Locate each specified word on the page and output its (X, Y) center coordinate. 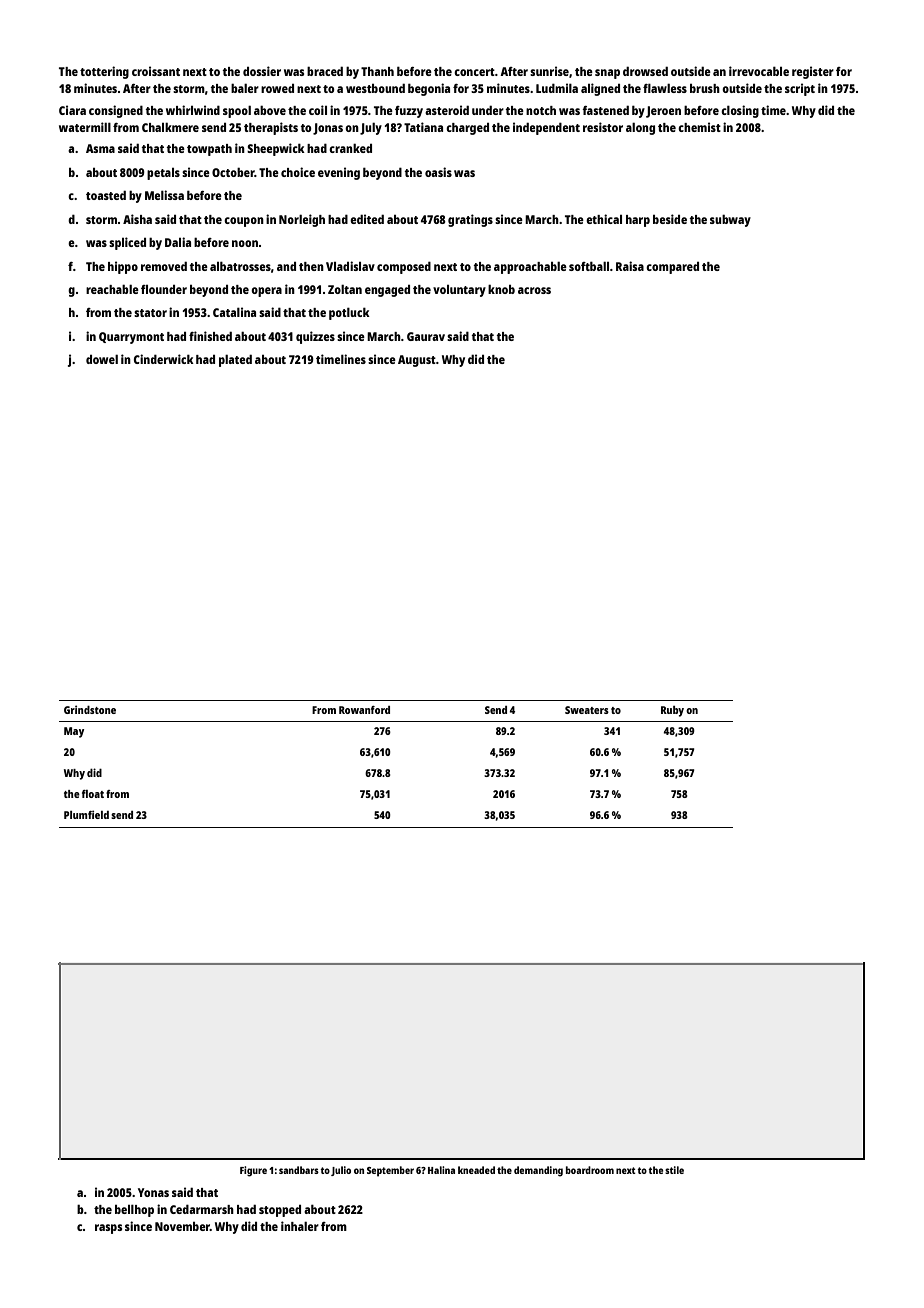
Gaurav (426, 336)
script (800, 89)
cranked (350, 148)
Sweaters (587, 710)
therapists (271, 128)
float (93, 794)
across (534, 290)
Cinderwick (164, 359)
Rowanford (364, 710)
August (417, 361)
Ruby (672, 711)
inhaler (300, 1226)
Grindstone (90, 709)
